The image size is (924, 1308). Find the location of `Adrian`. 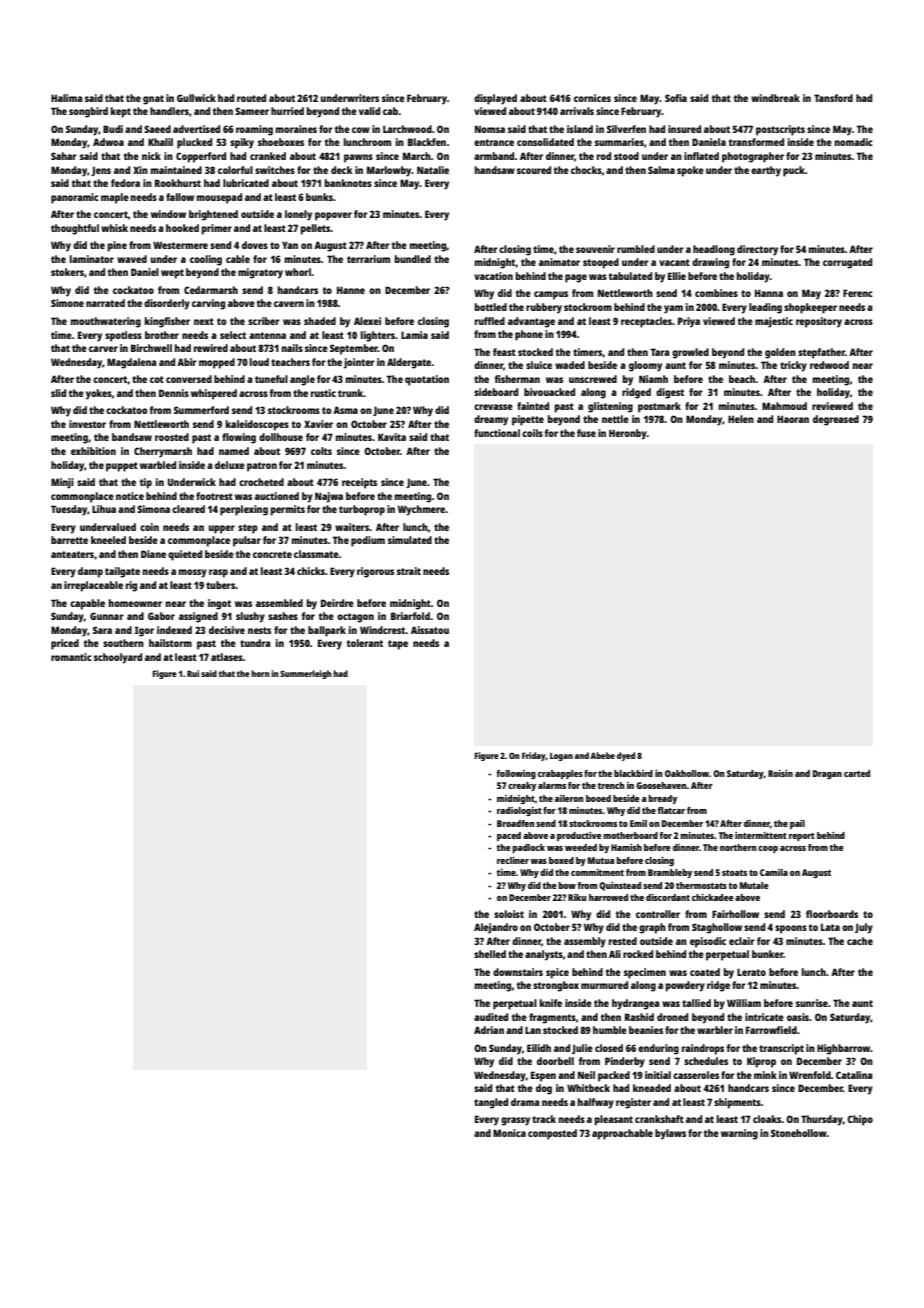

Adrian is located at coordinates (489, 1030).
